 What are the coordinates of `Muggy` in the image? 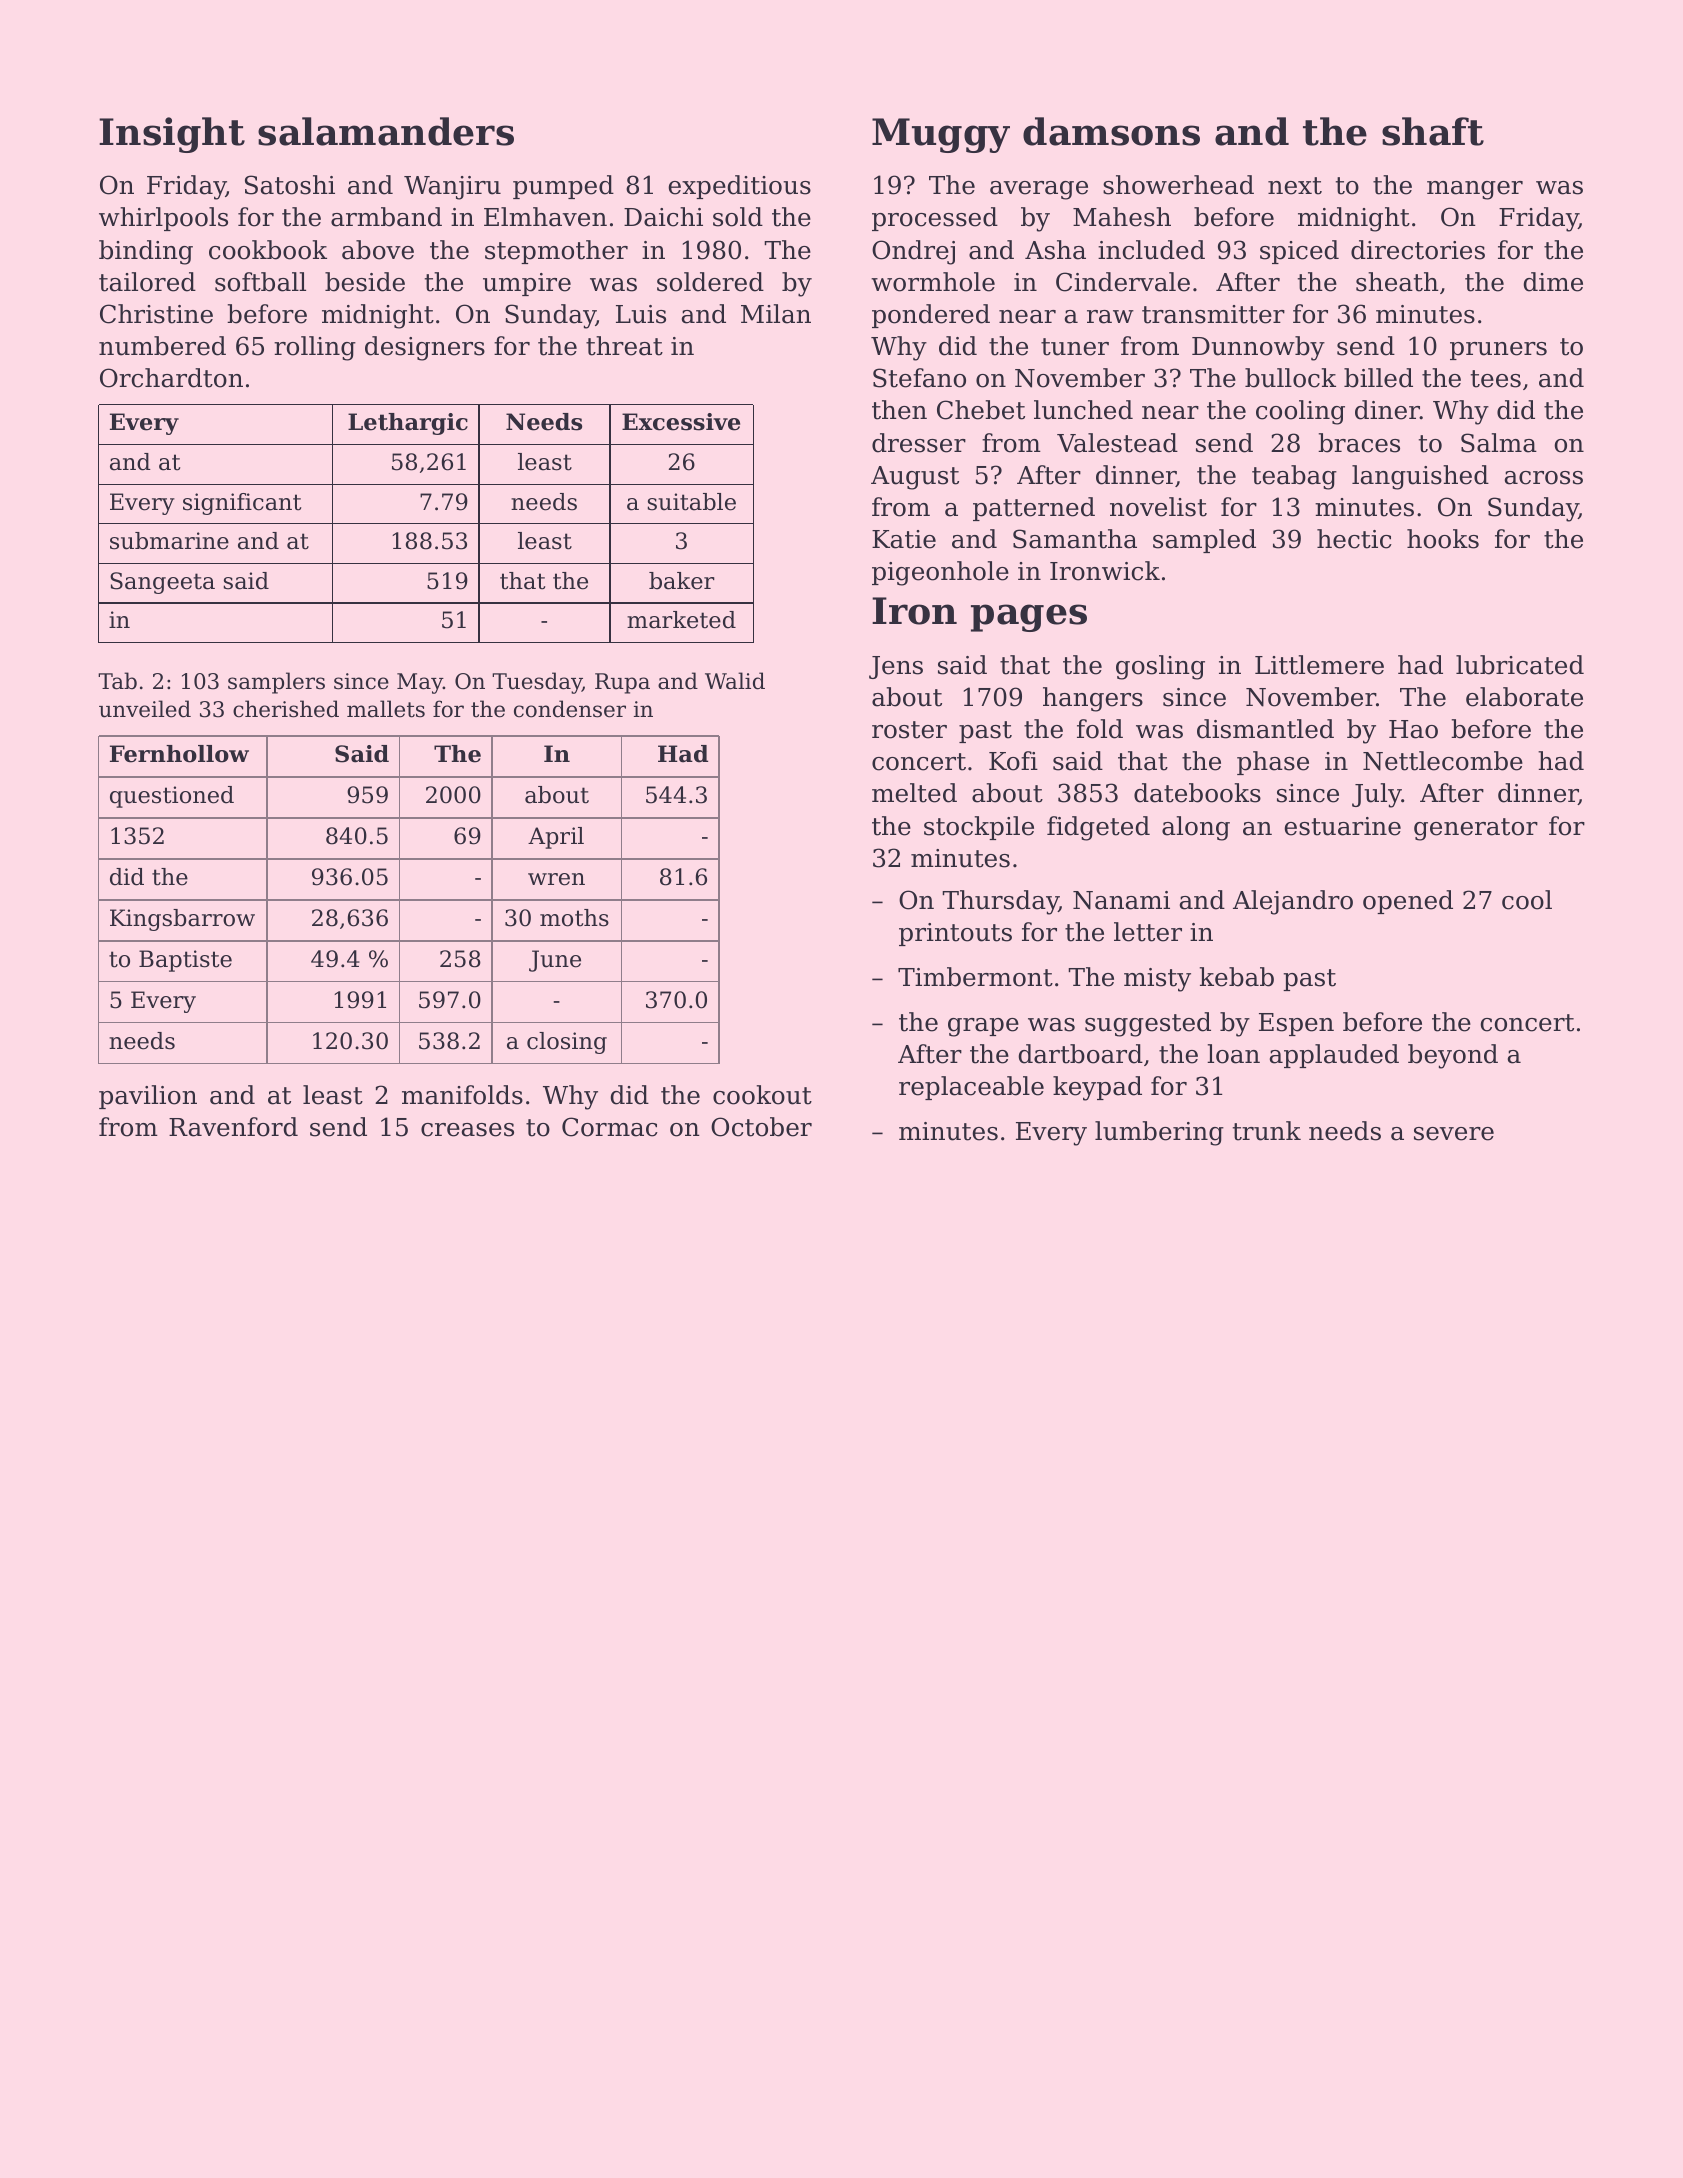 It's located at (941, 135).
